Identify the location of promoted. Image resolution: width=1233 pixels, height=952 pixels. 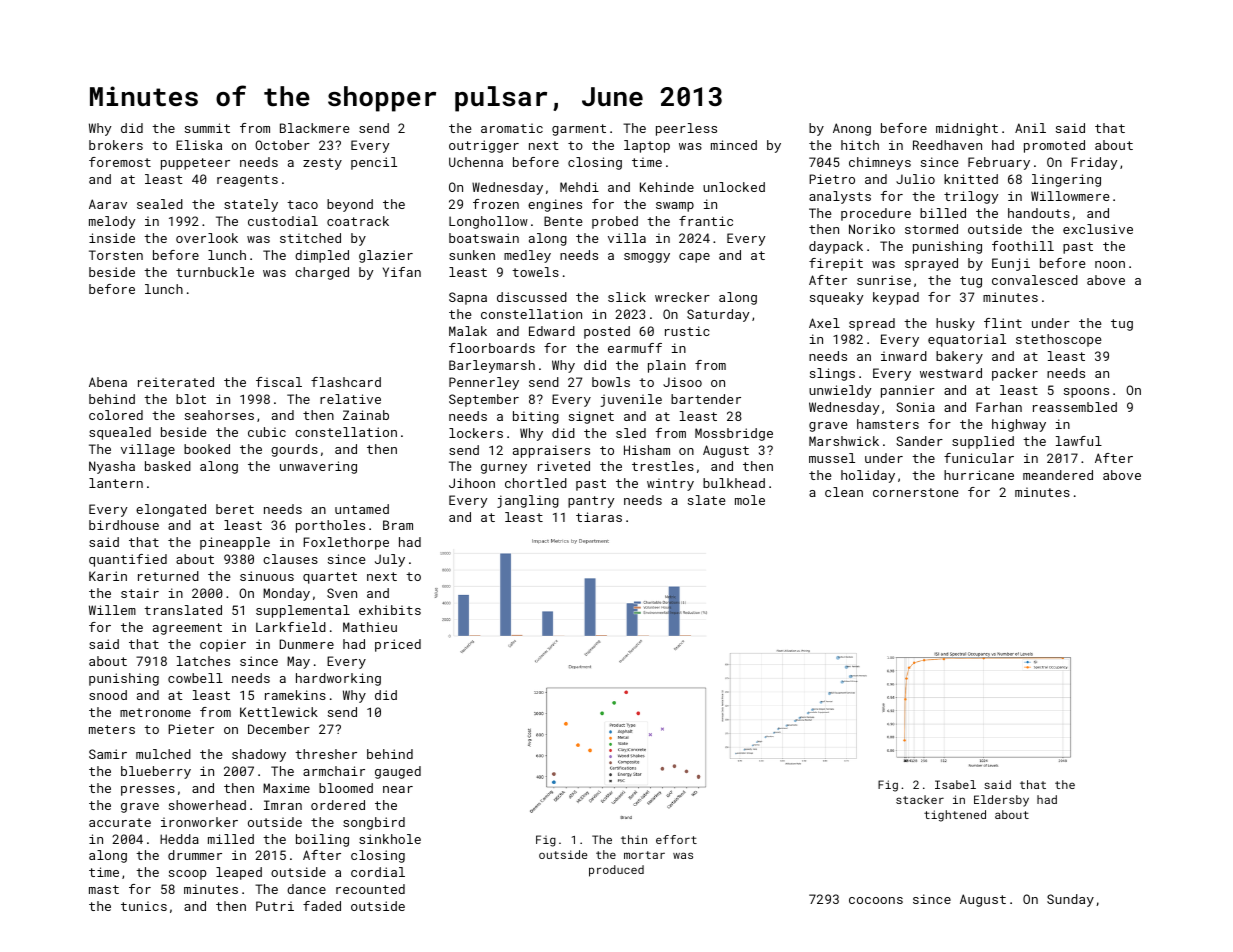
(1054, 146).
